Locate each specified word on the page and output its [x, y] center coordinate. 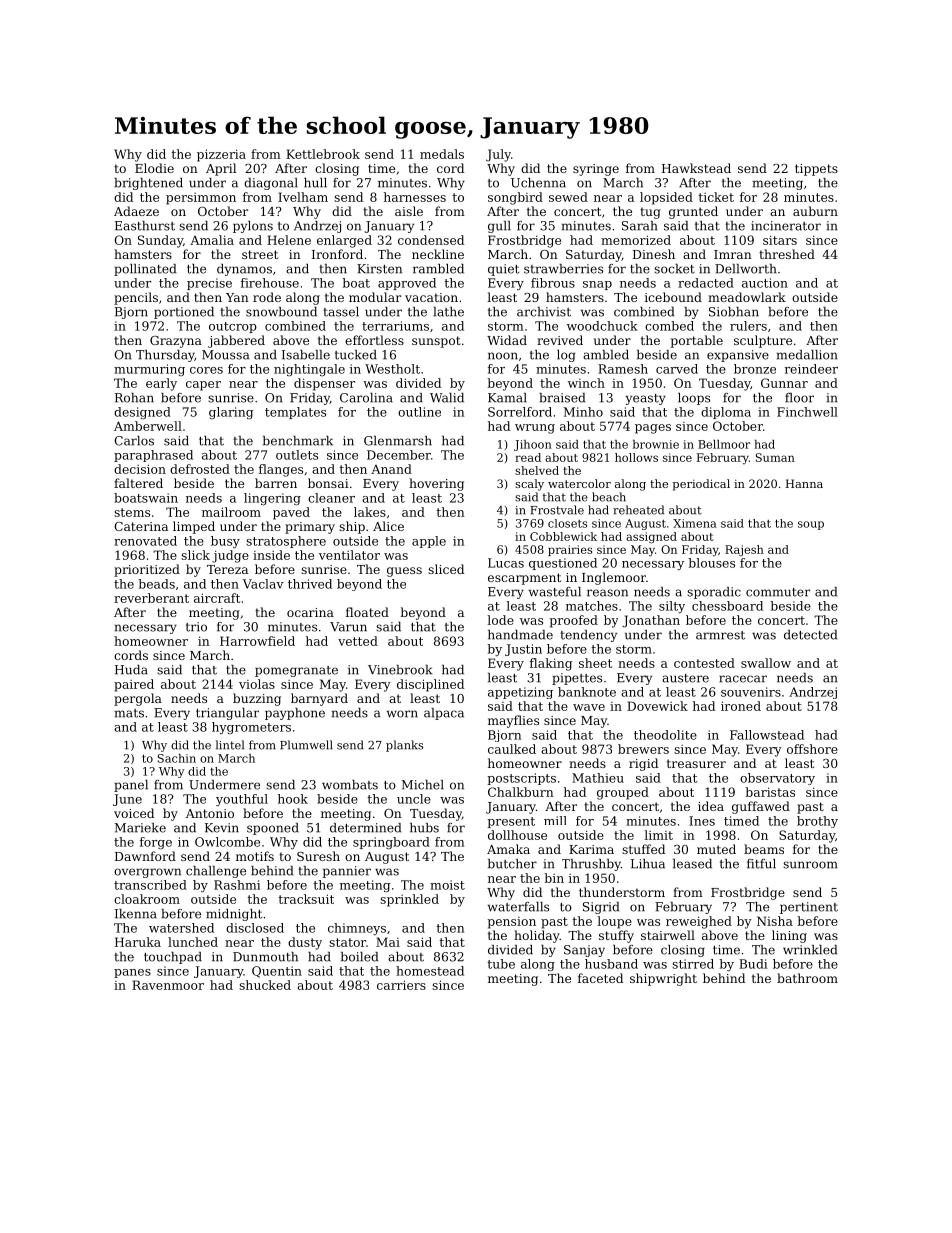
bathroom [807, 978]
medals [442, 154]
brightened [148, 184]
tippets [816, 170]
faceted [600, 978]
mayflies [513, 721]
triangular [227, 714]
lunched [193, 942]
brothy [817, 822]
